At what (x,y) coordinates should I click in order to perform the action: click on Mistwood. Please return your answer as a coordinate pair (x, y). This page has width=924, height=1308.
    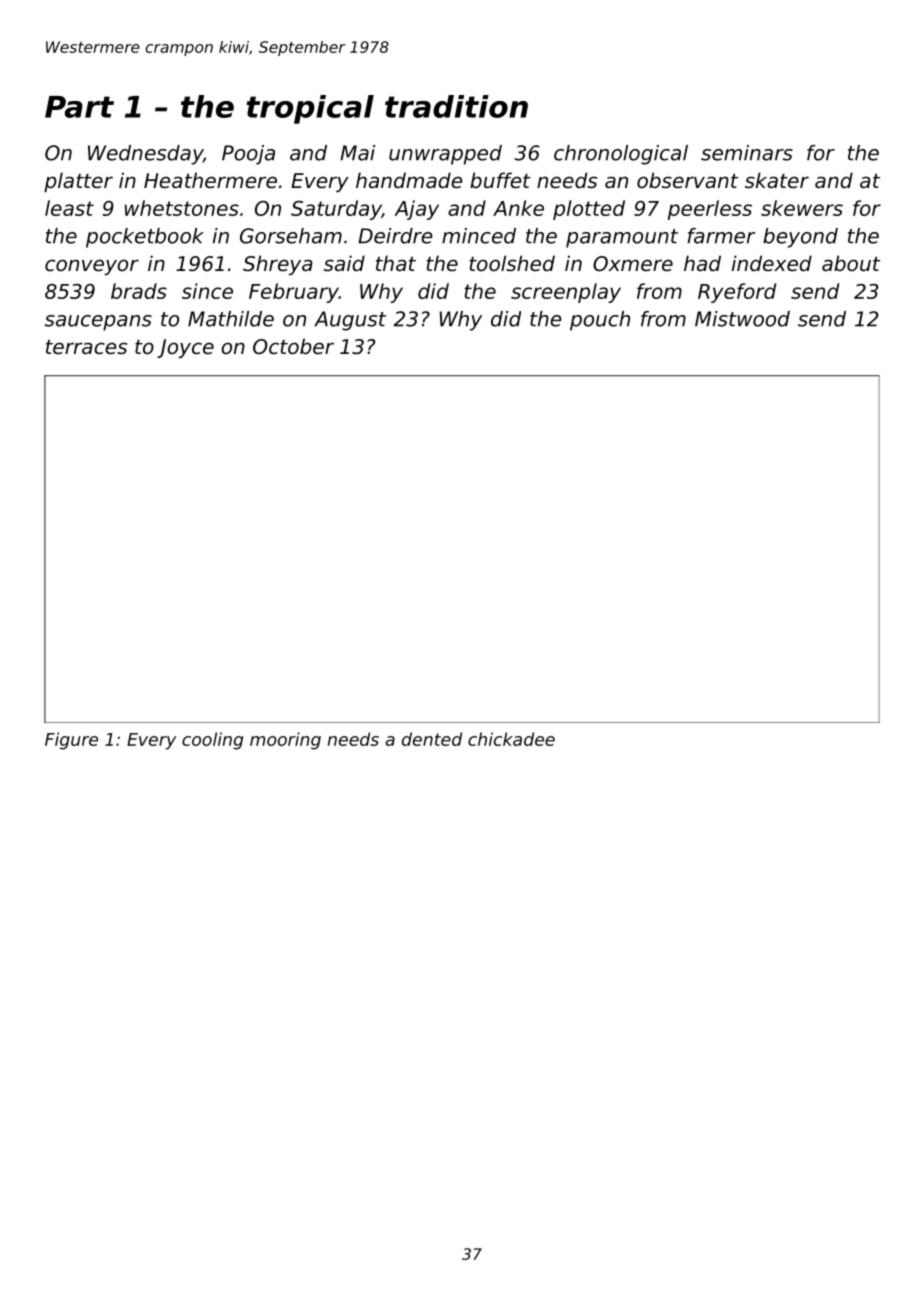
    Looking at the image, I should click on (742, 319).
